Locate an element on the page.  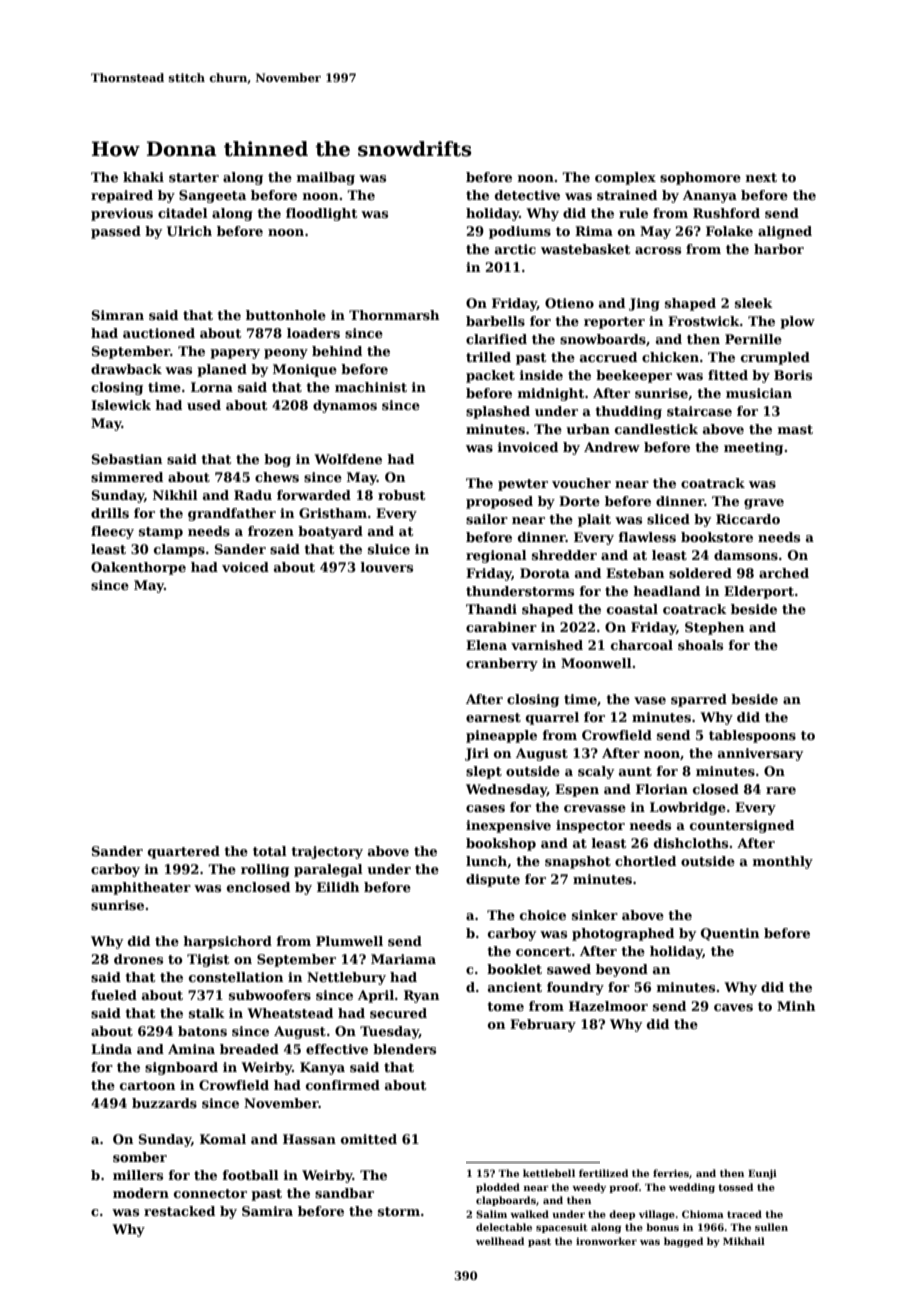
bog is located at coordinates (277, 460).
